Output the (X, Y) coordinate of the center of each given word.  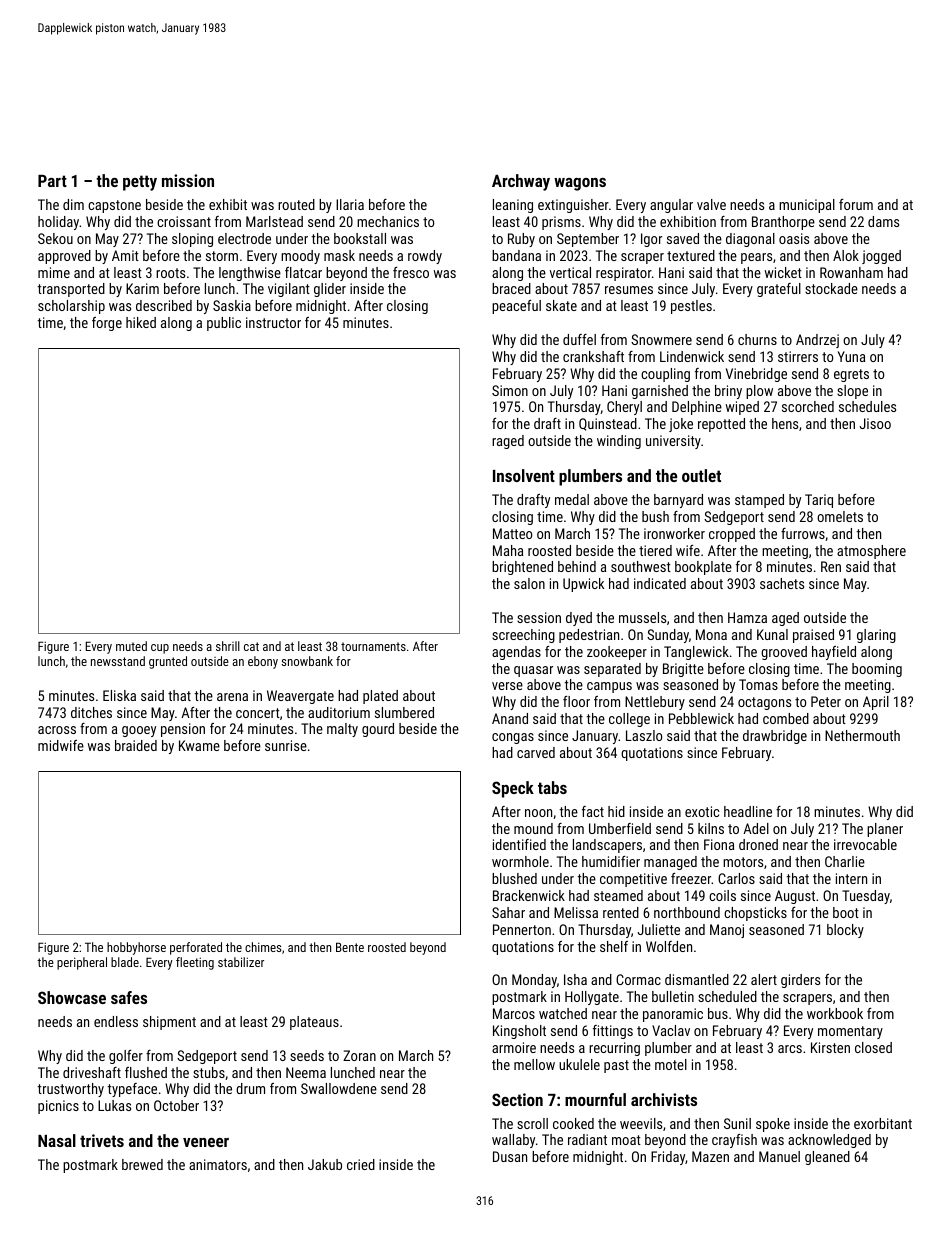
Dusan (510, 1156)
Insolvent (524, 475)
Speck (513, 789)
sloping (192, 240)
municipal (807, 206)
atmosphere (871, 552)
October (176, 1105)
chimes (263, 947)
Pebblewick (701, 718)
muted (131, 646)
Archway (521, 182)
